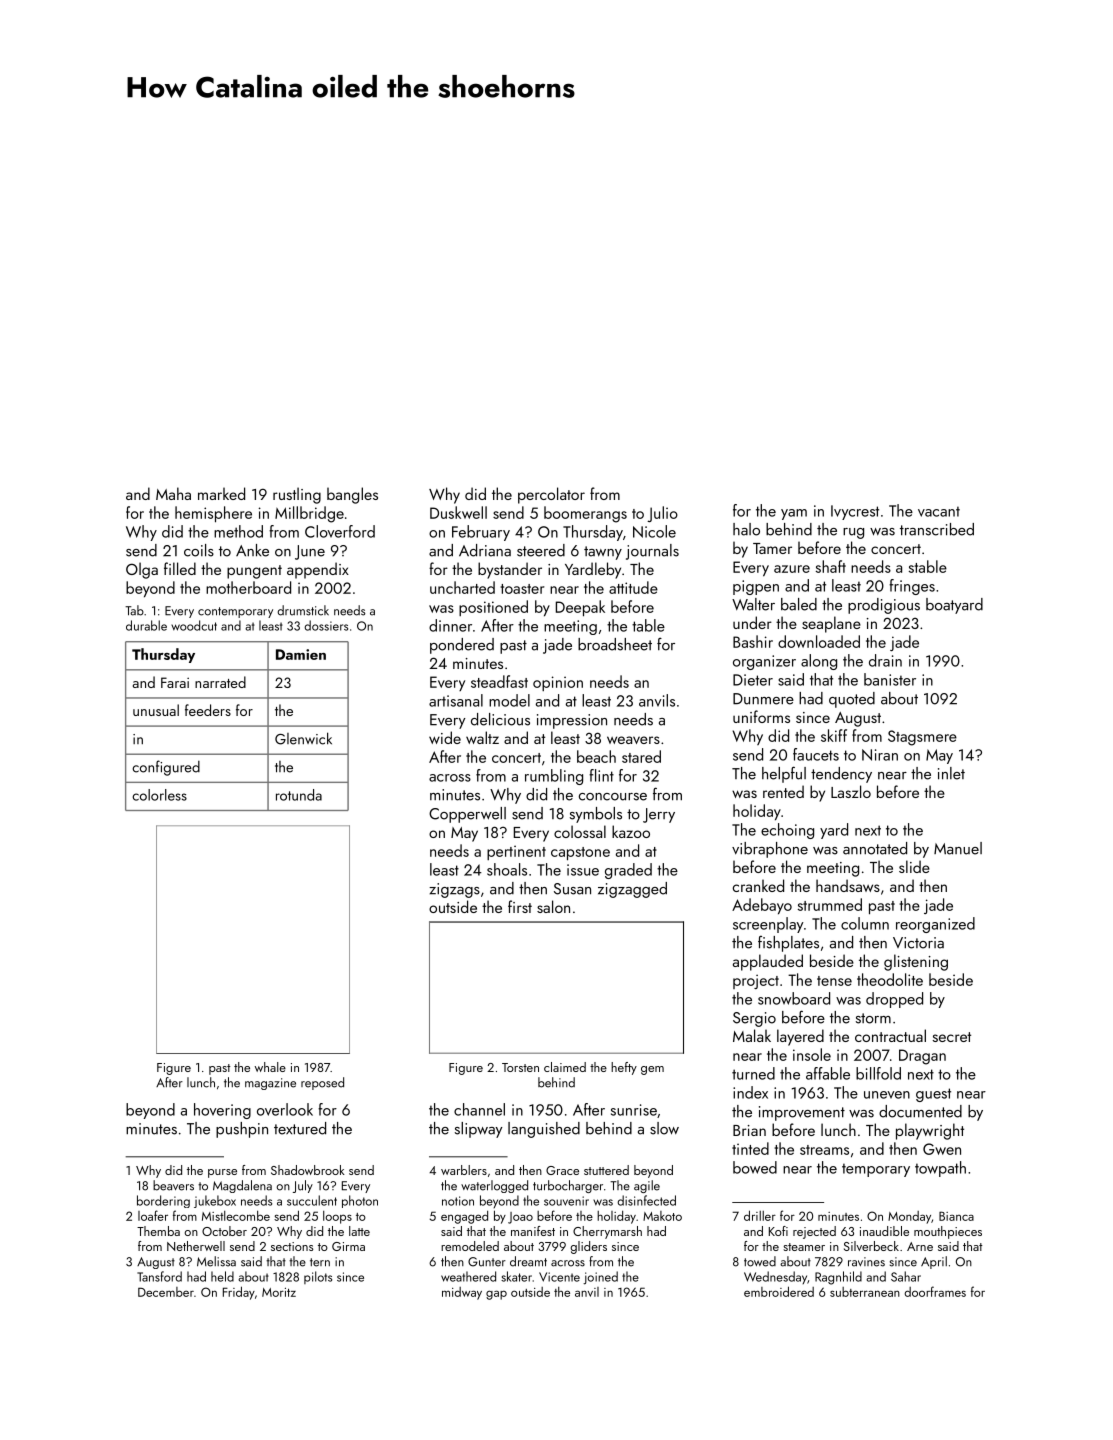 Image resolution: width=1113 pixels, height=1440 pixels. What do you see at coordinates (912, 587) in the image?
I see `fringes` at bounding box center [912, 587].
